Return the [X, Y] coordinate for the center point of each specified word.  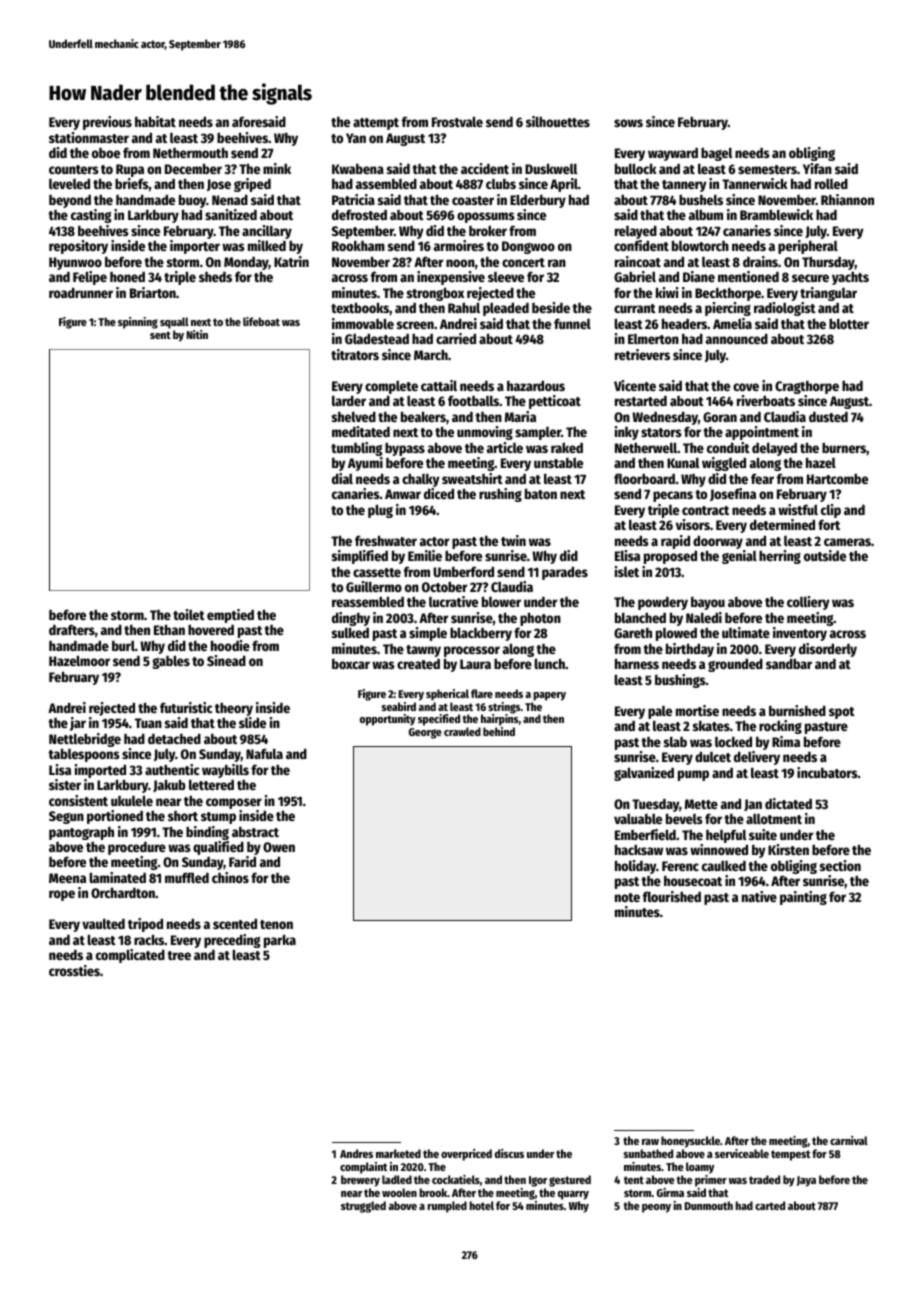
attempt [376, 124]
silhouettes [558, 121]
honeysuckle [690, 1142]
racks [149, 939]
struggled [363, 1207]
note [627, 897]
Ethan [169, 629]
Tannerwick [754, 183]
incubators [827, 772]
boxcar [351, 664]
